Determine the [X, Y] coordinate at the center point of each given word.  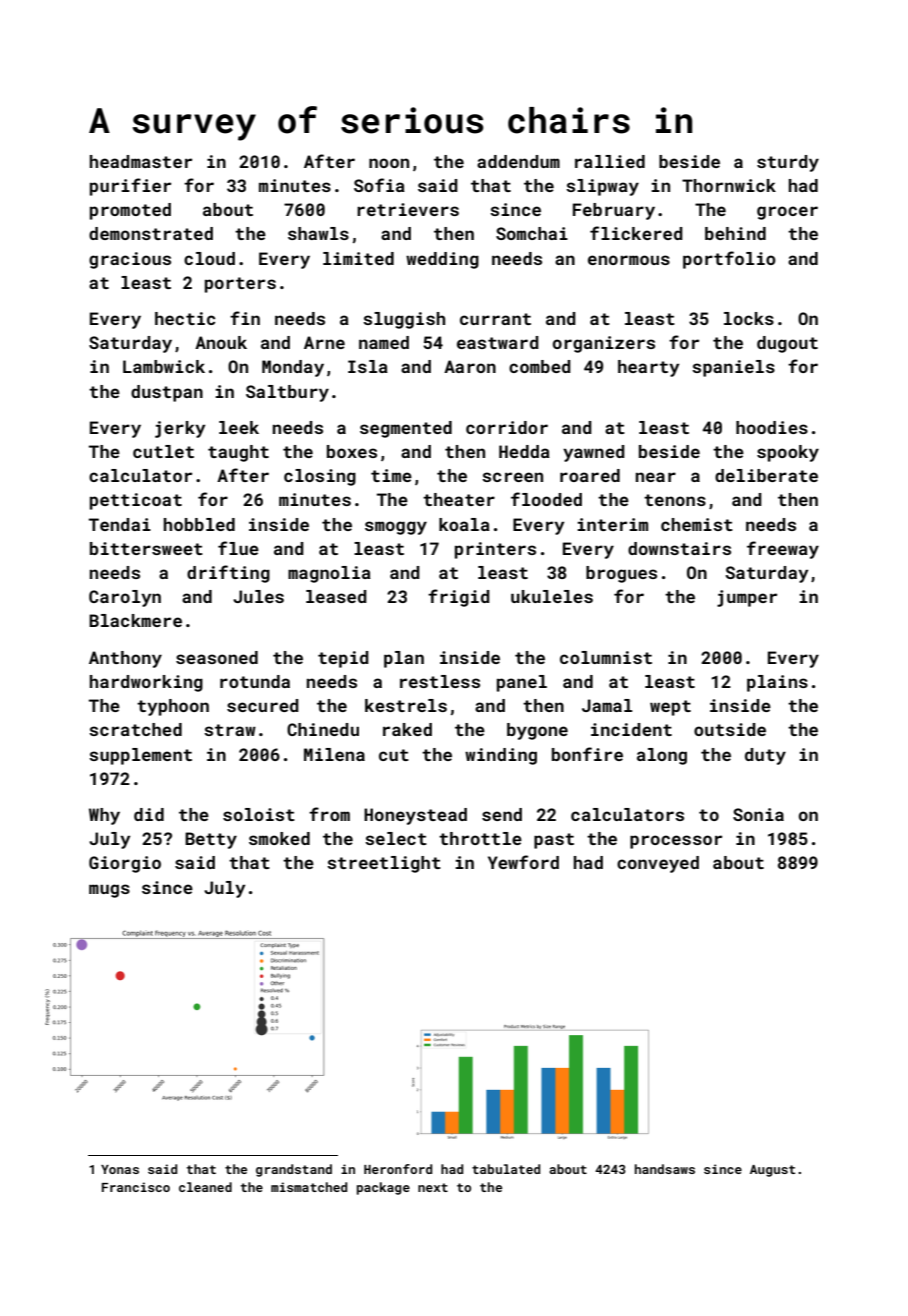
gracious [130, 260]
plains [777, 683]
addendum [518, 161]
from [329, 814]
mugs [109, 891]
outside [730, 729]
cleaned [205, 1187]
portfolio [729, 260]
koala [464, 524]
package [383, 1188]
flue [238, 548]
